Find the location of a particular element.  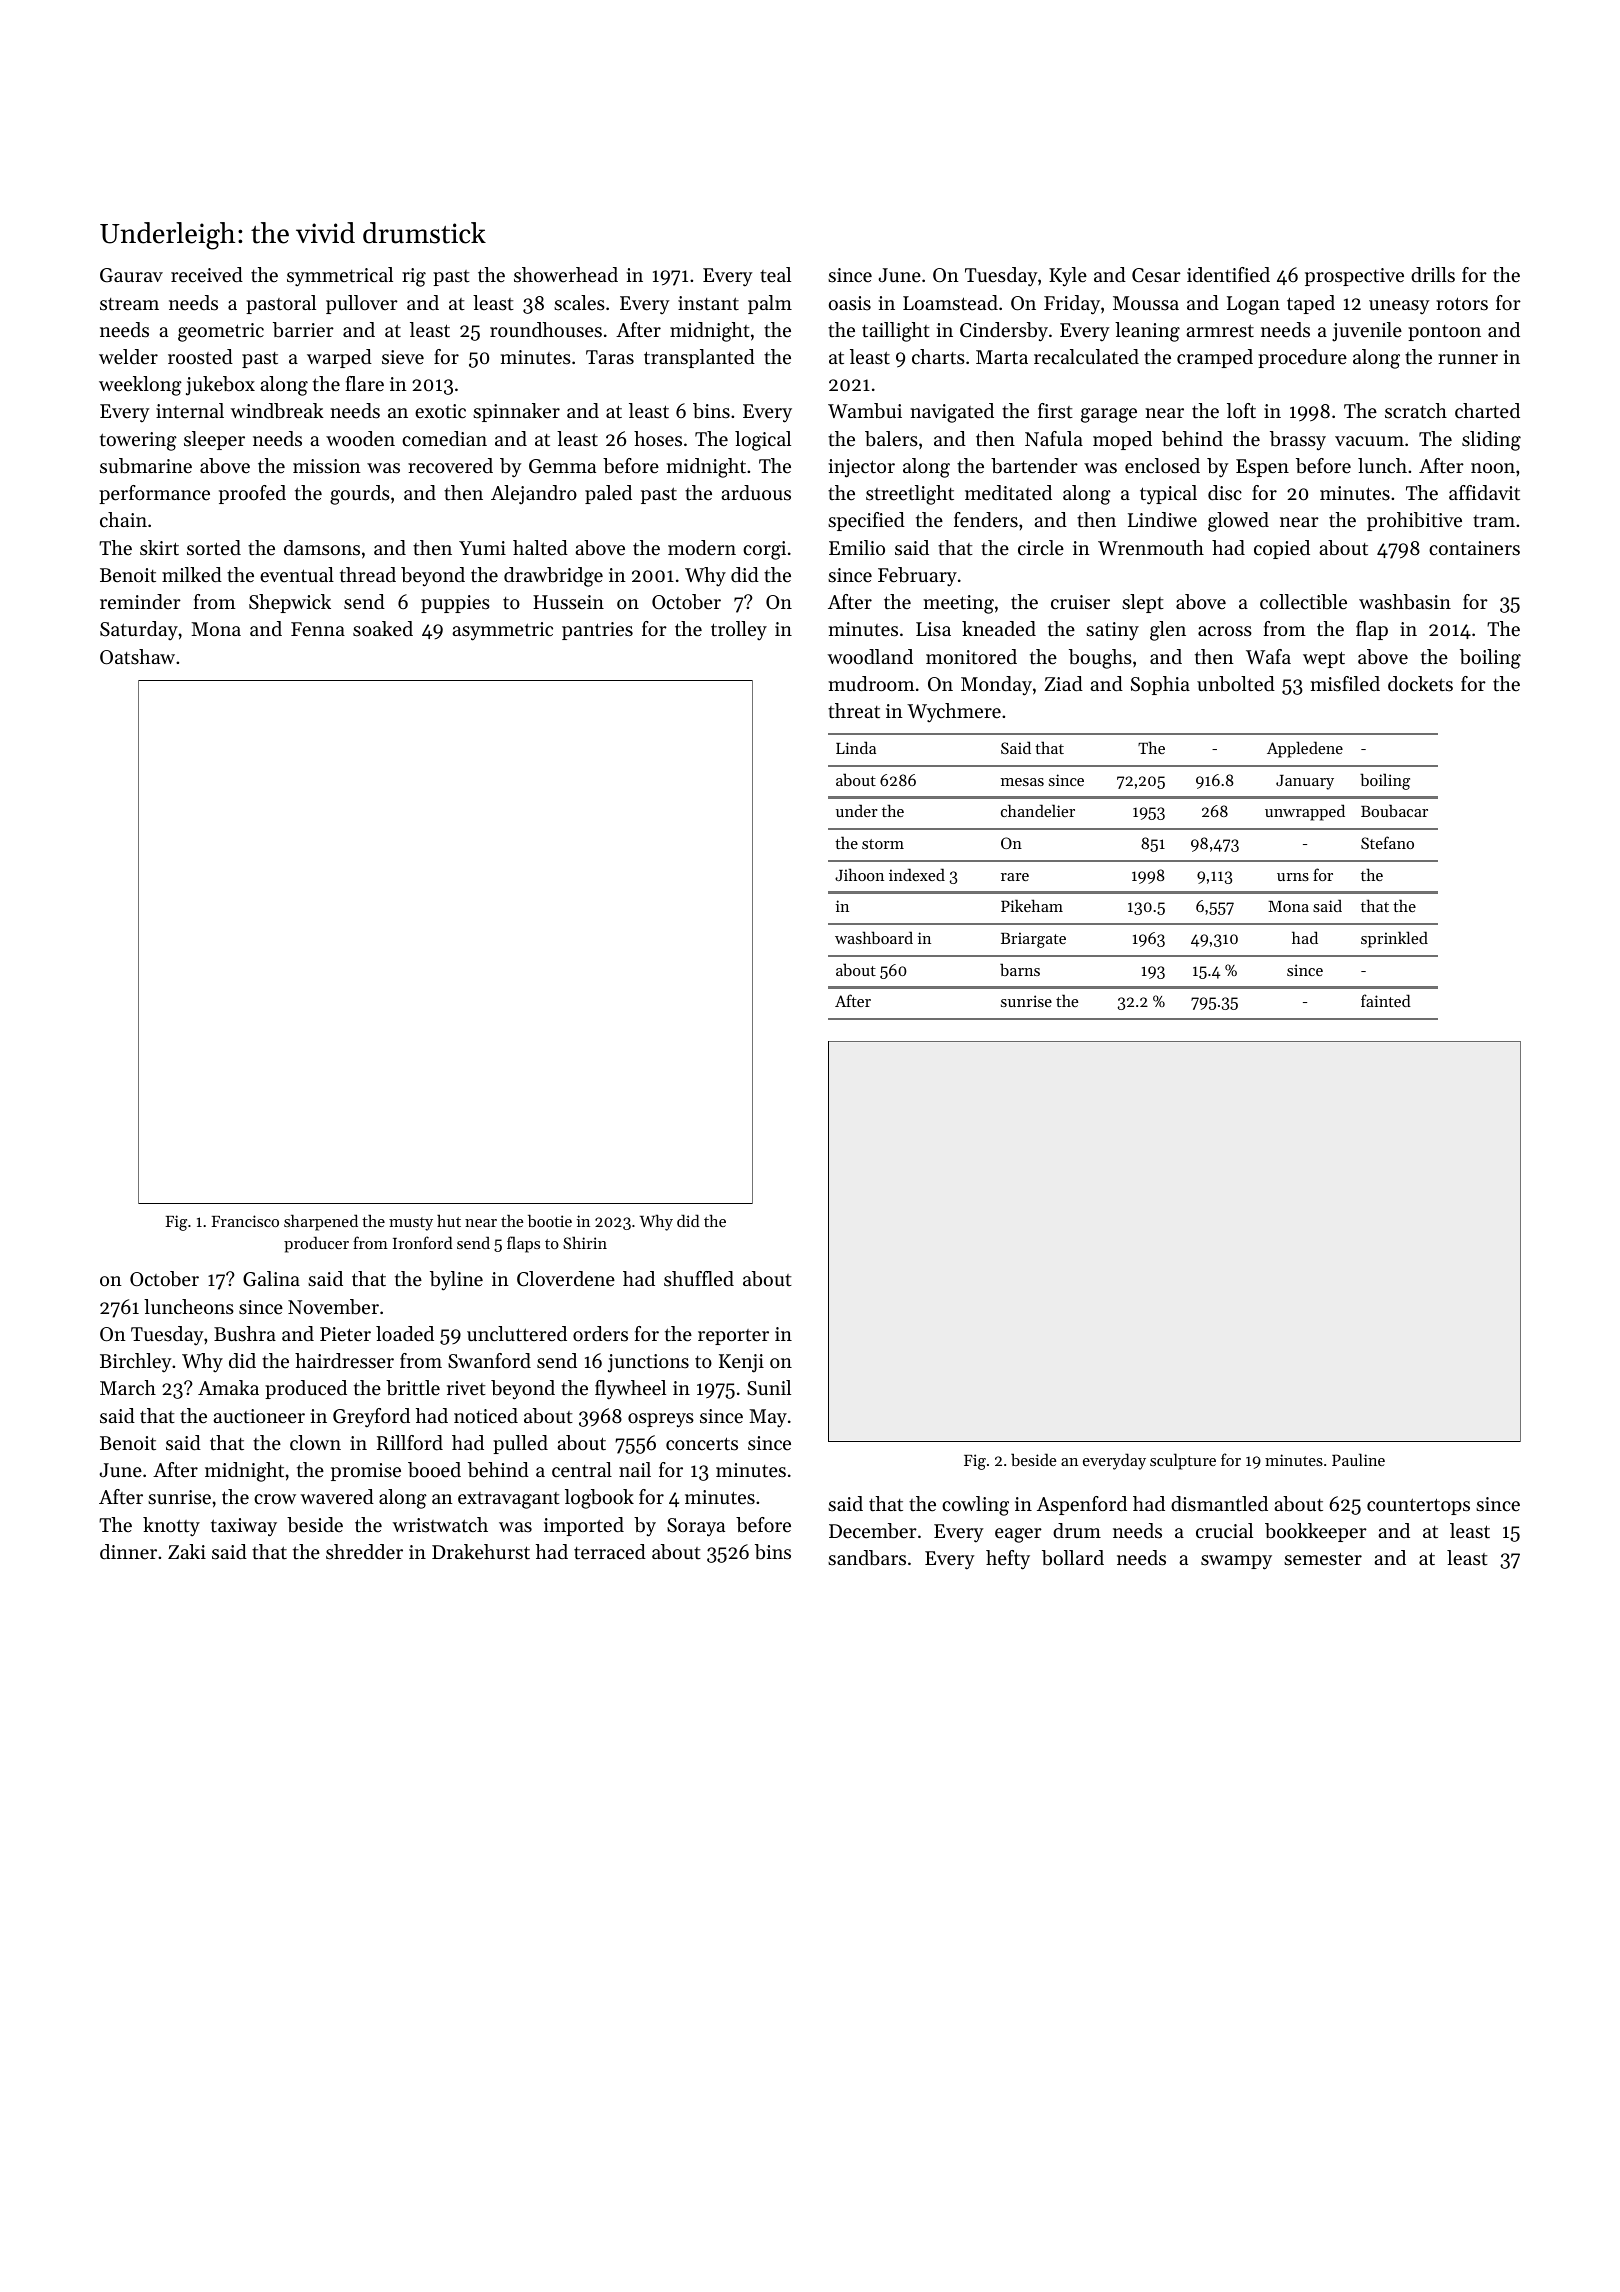

shuffled is located at coordinates (699, 1279).
